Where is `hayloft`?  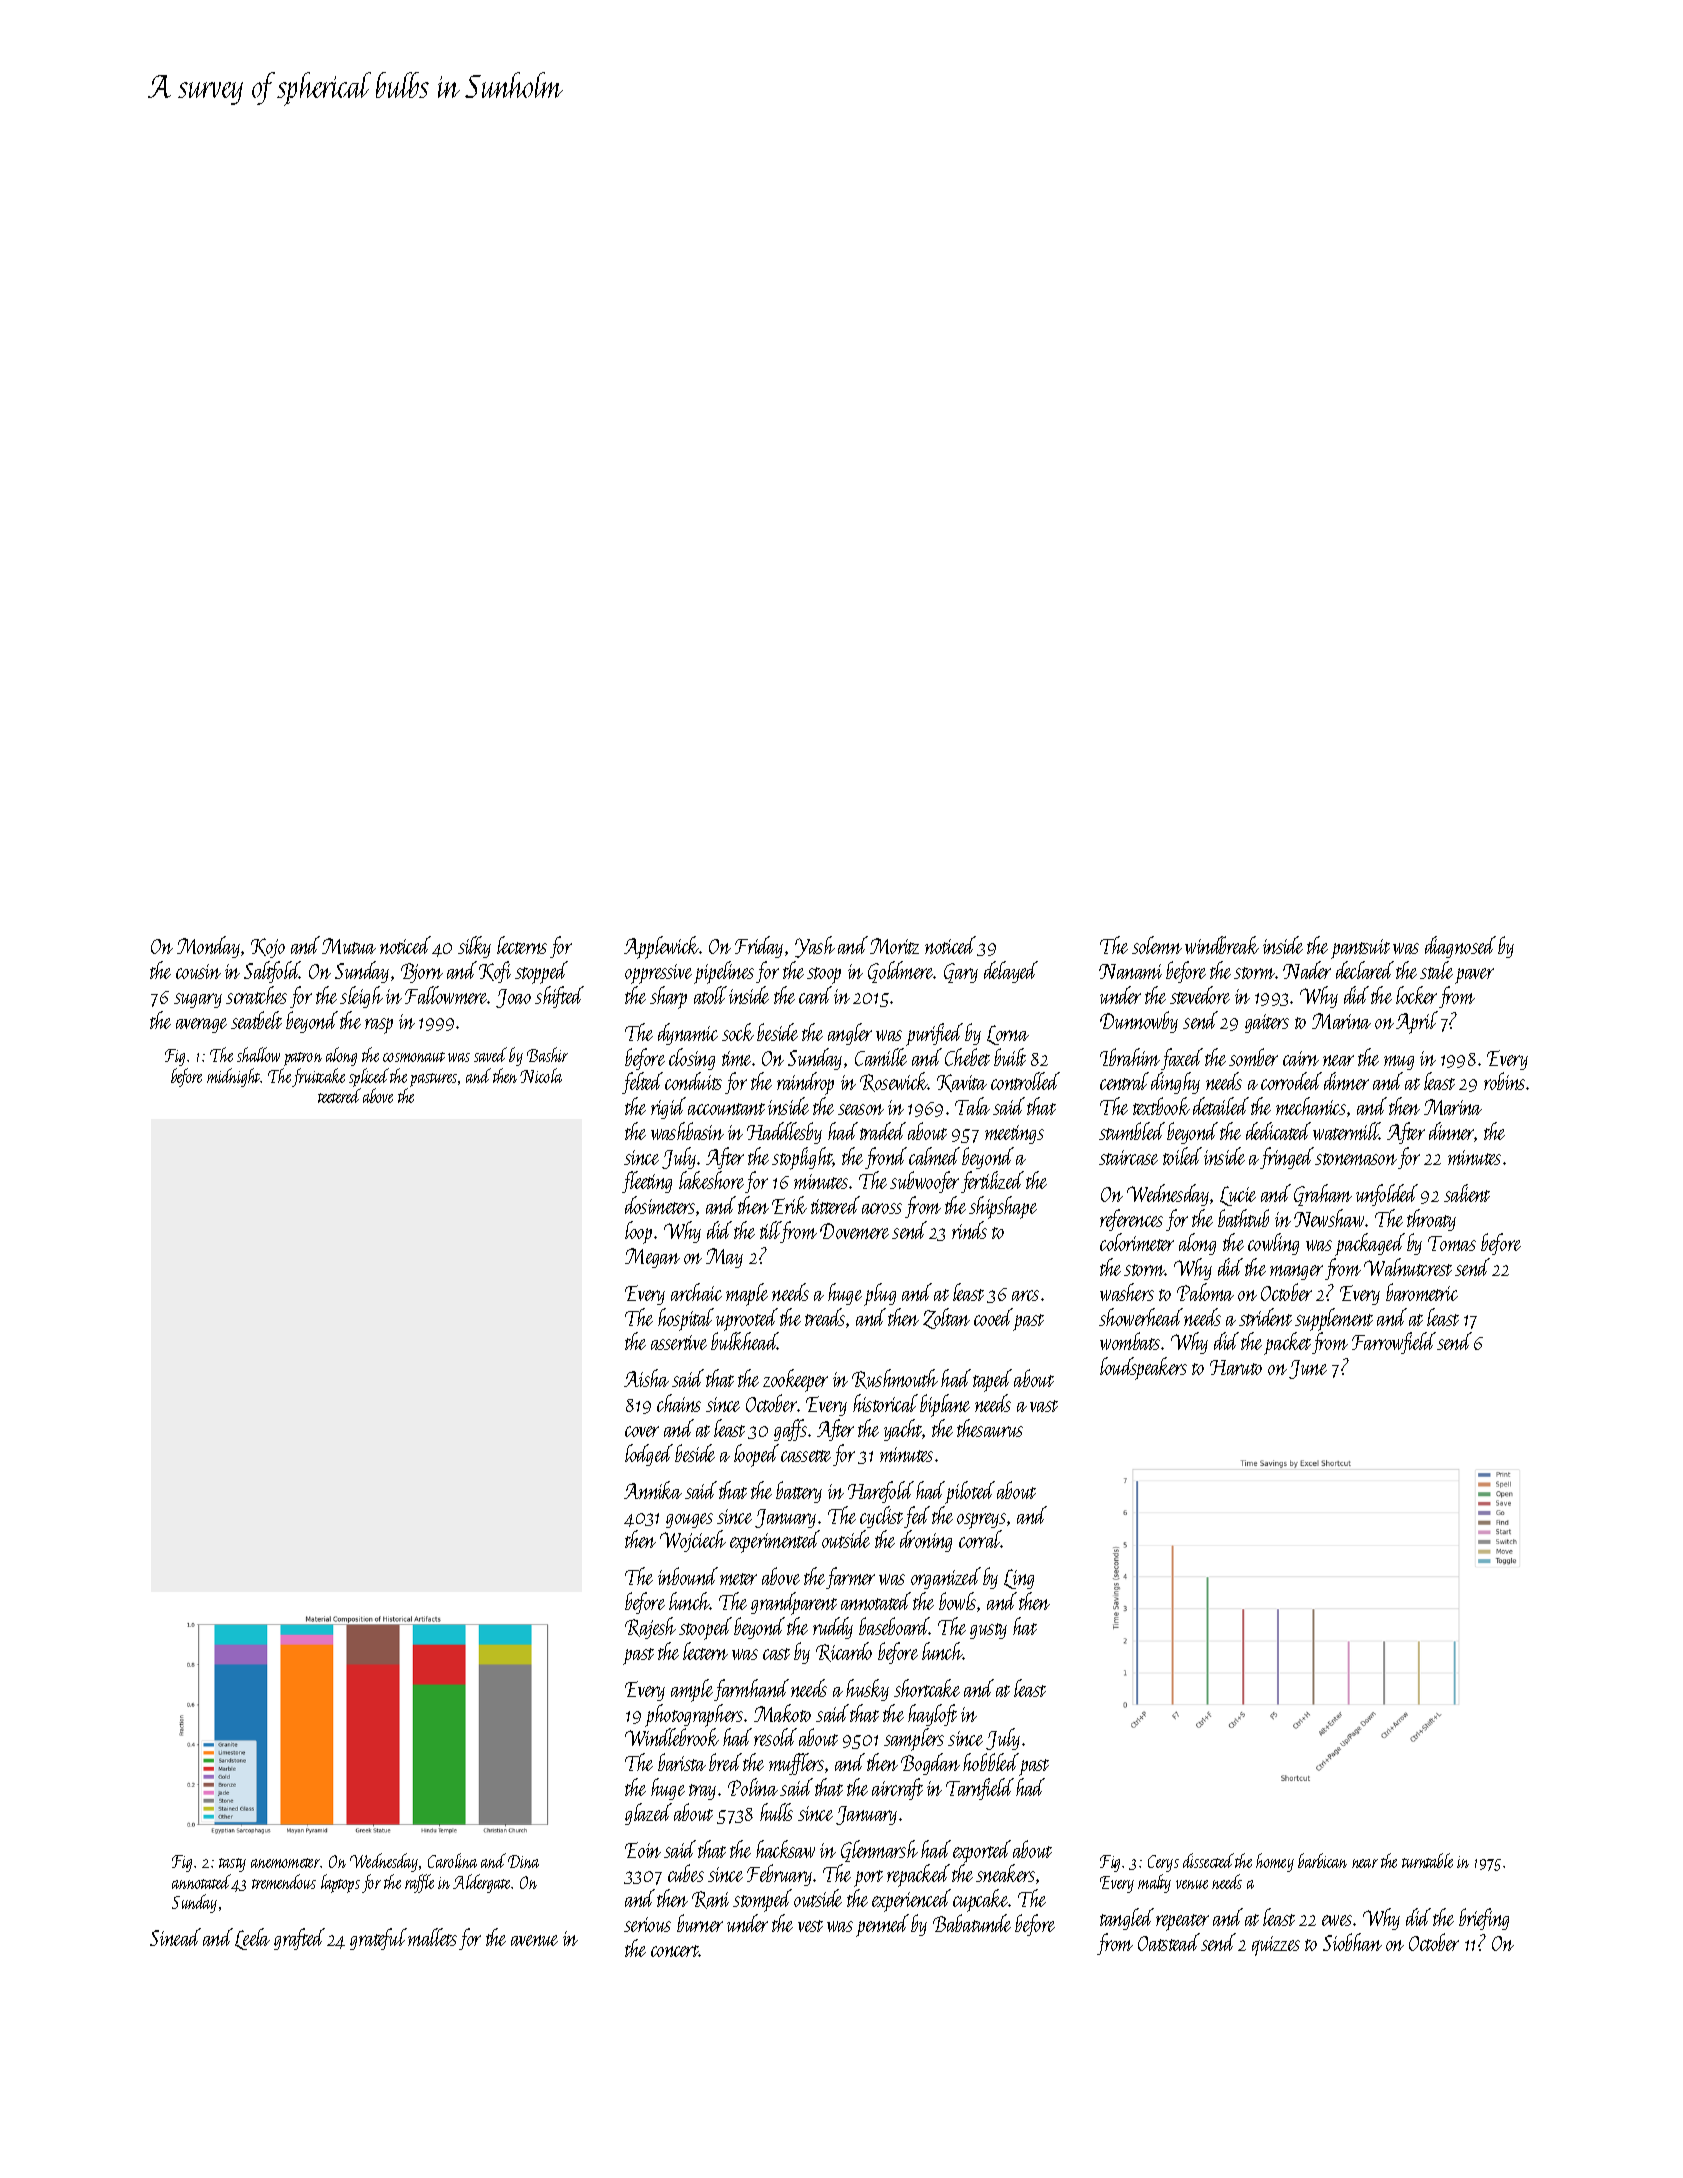 hayloft is located at coordinates (932, 1715).
